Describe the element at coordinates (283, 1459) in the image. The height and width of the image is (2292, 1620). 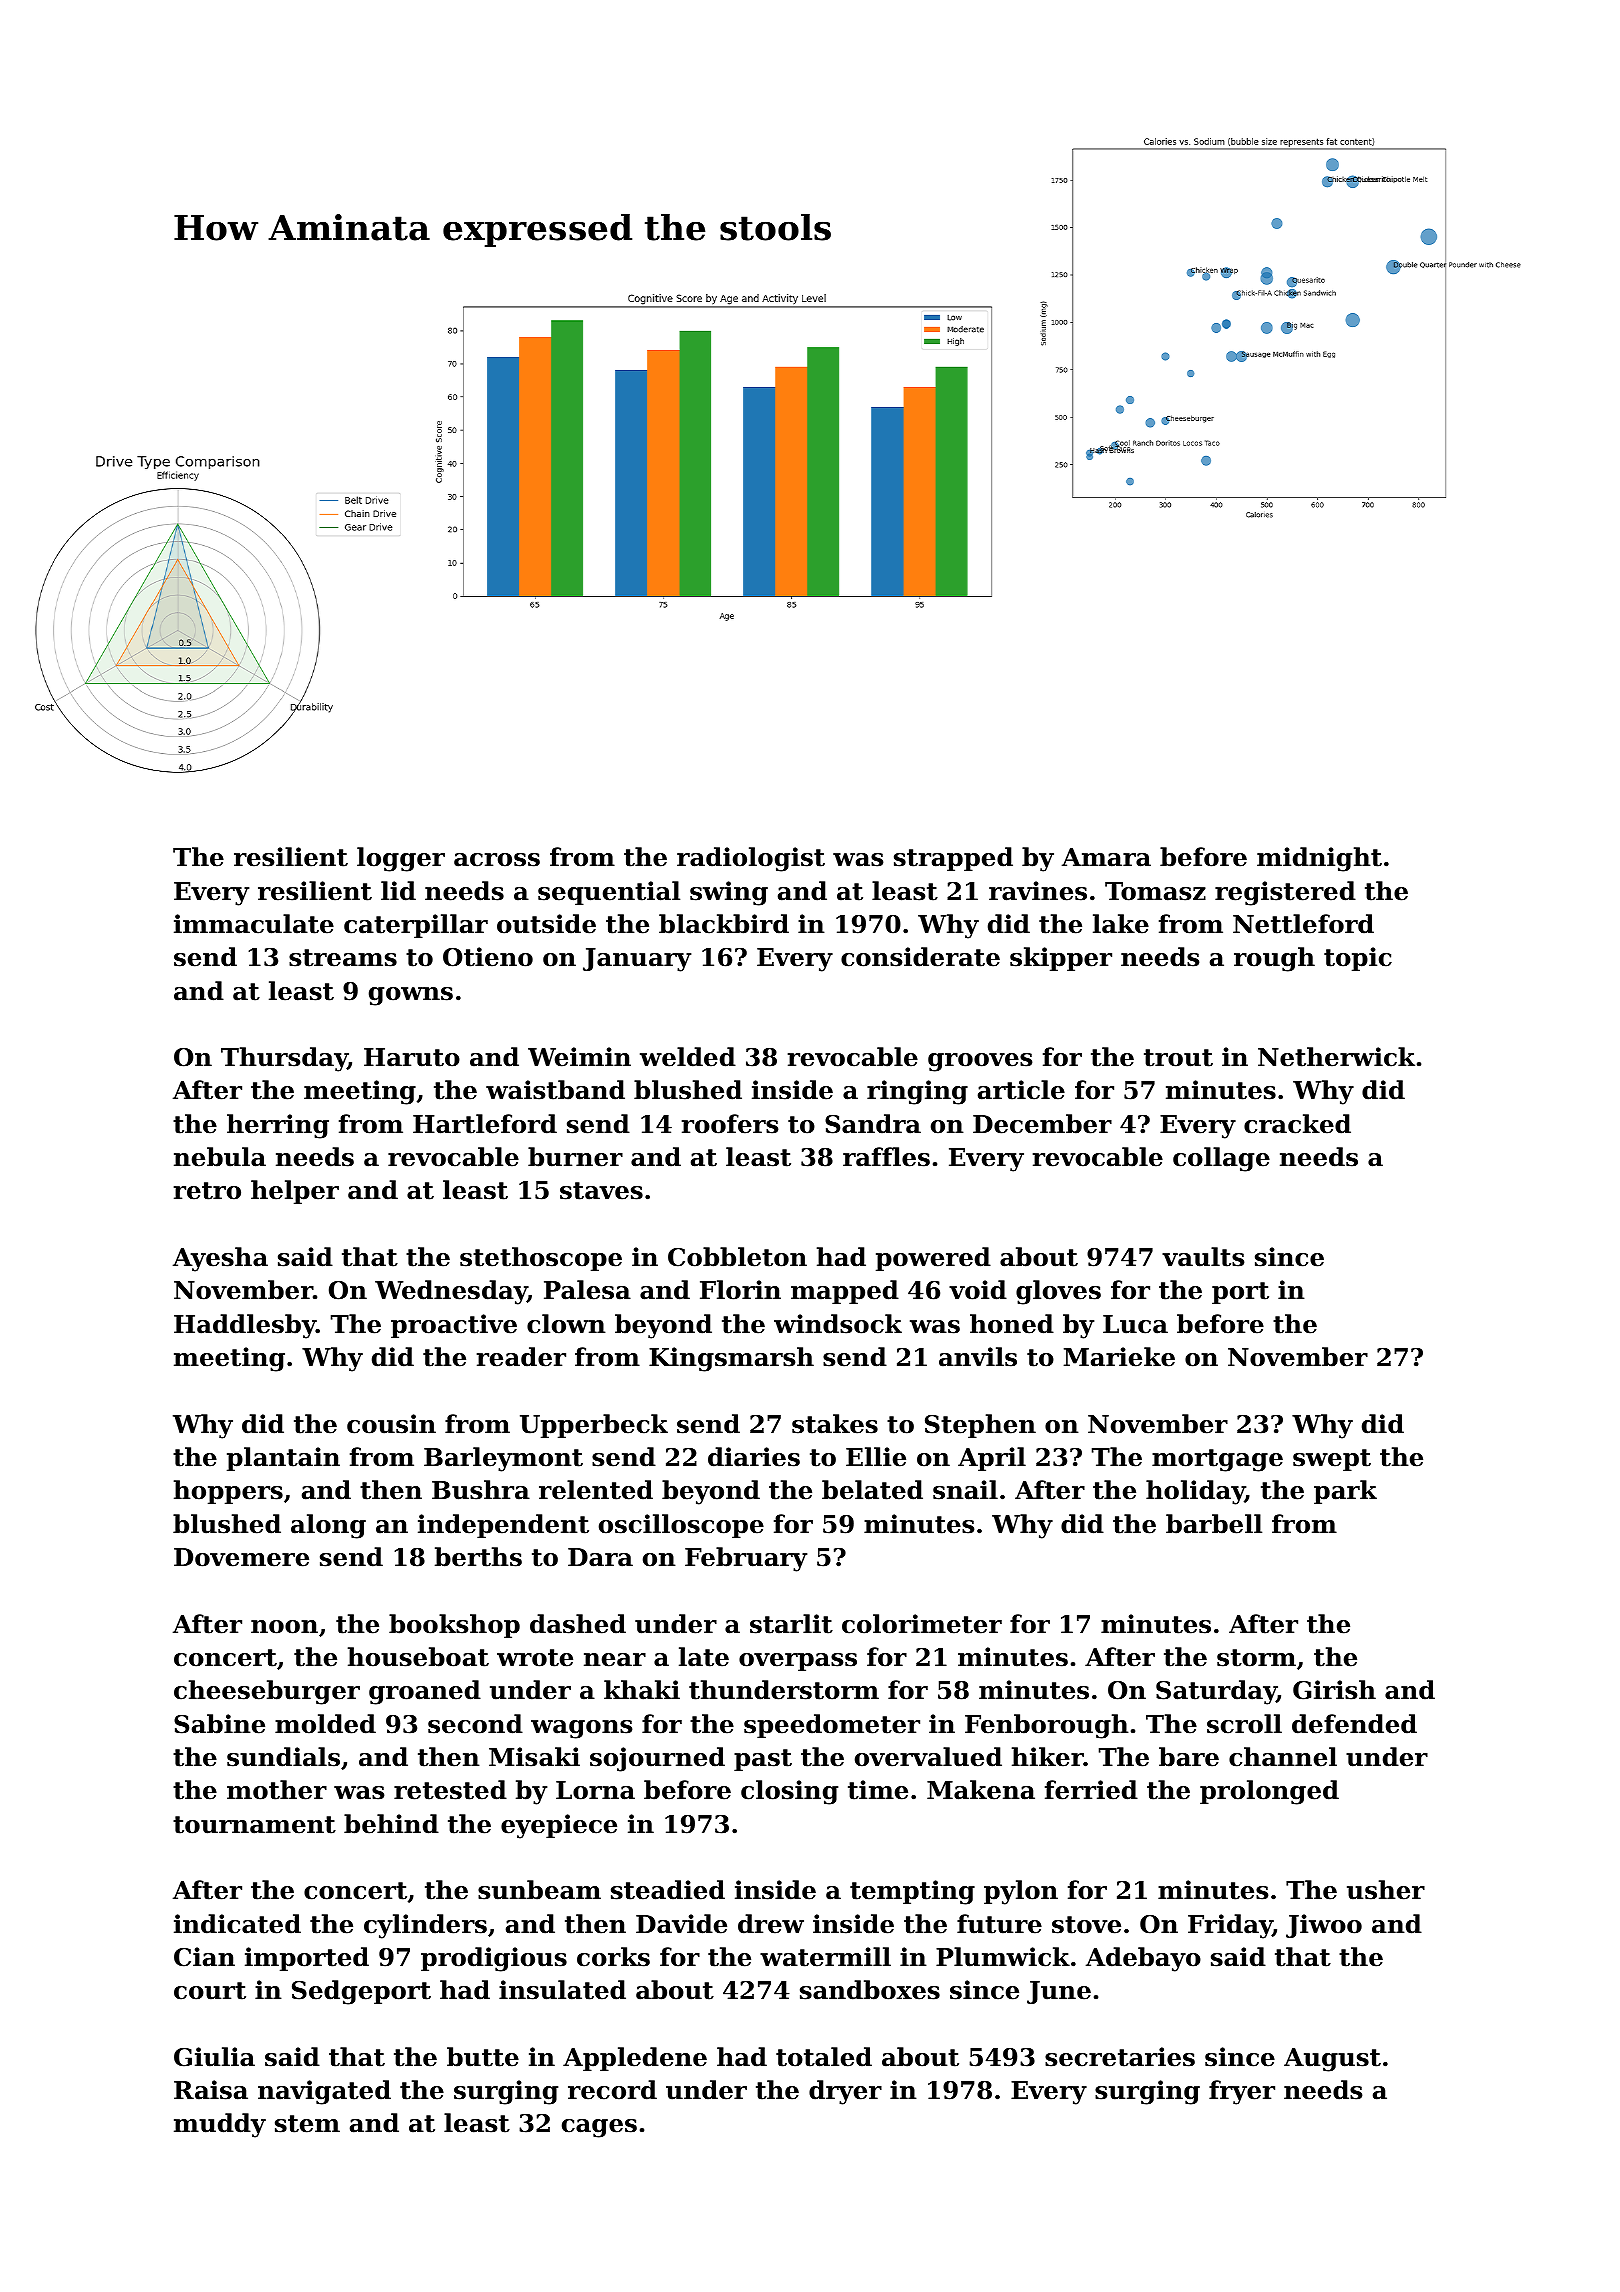
I see `plantain` at that location.
